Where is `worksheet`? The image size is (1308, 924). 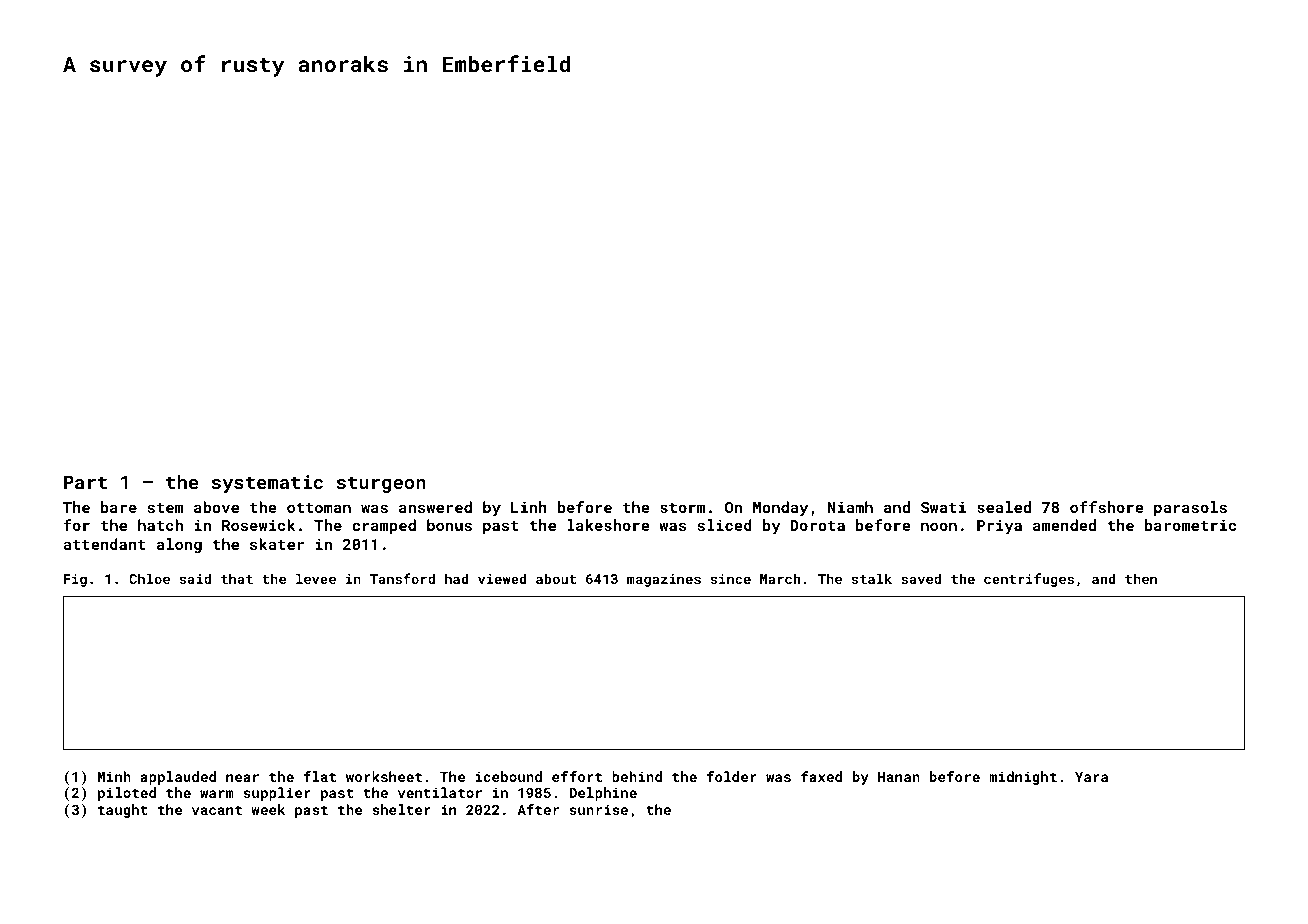
worksheet is located at coordinates (384, 776).
